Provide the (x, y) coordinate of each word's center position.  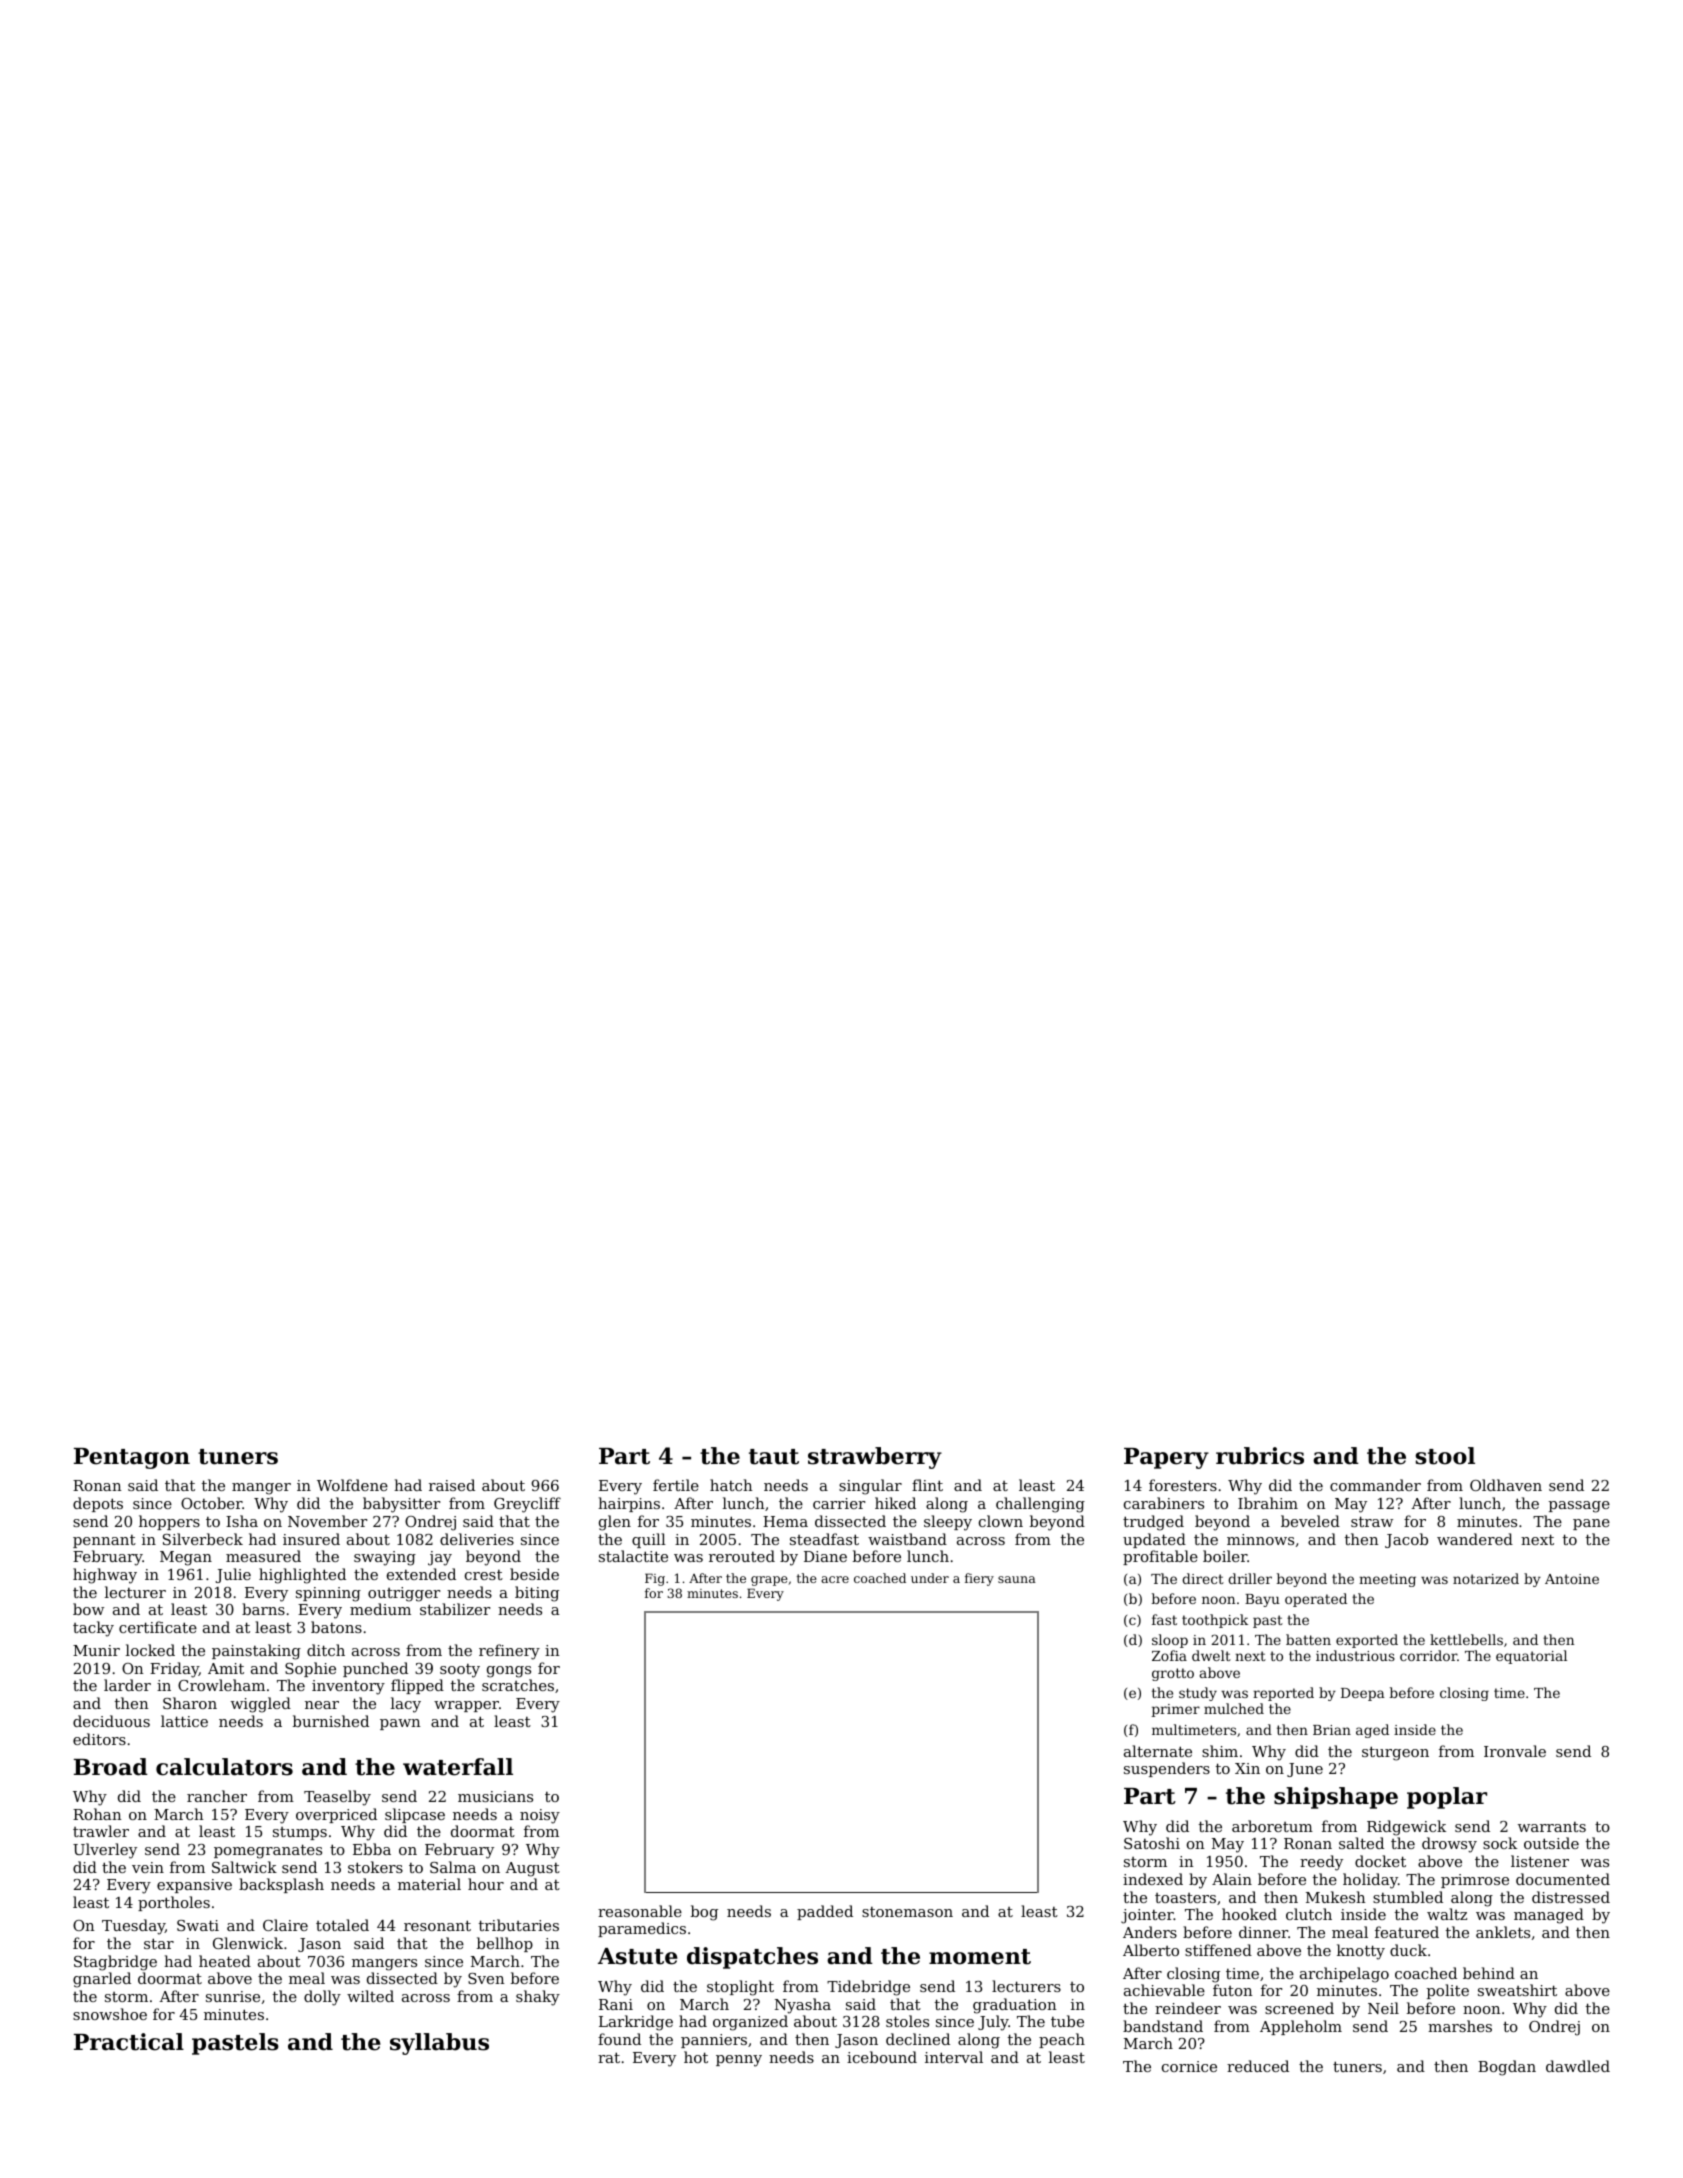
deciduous (111, 1721)
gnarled (102, 1980)
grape (769, 1581)
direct (1203, 1578)
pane (1591, 1524)
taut (774, 1457)
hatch (731, 1485)
